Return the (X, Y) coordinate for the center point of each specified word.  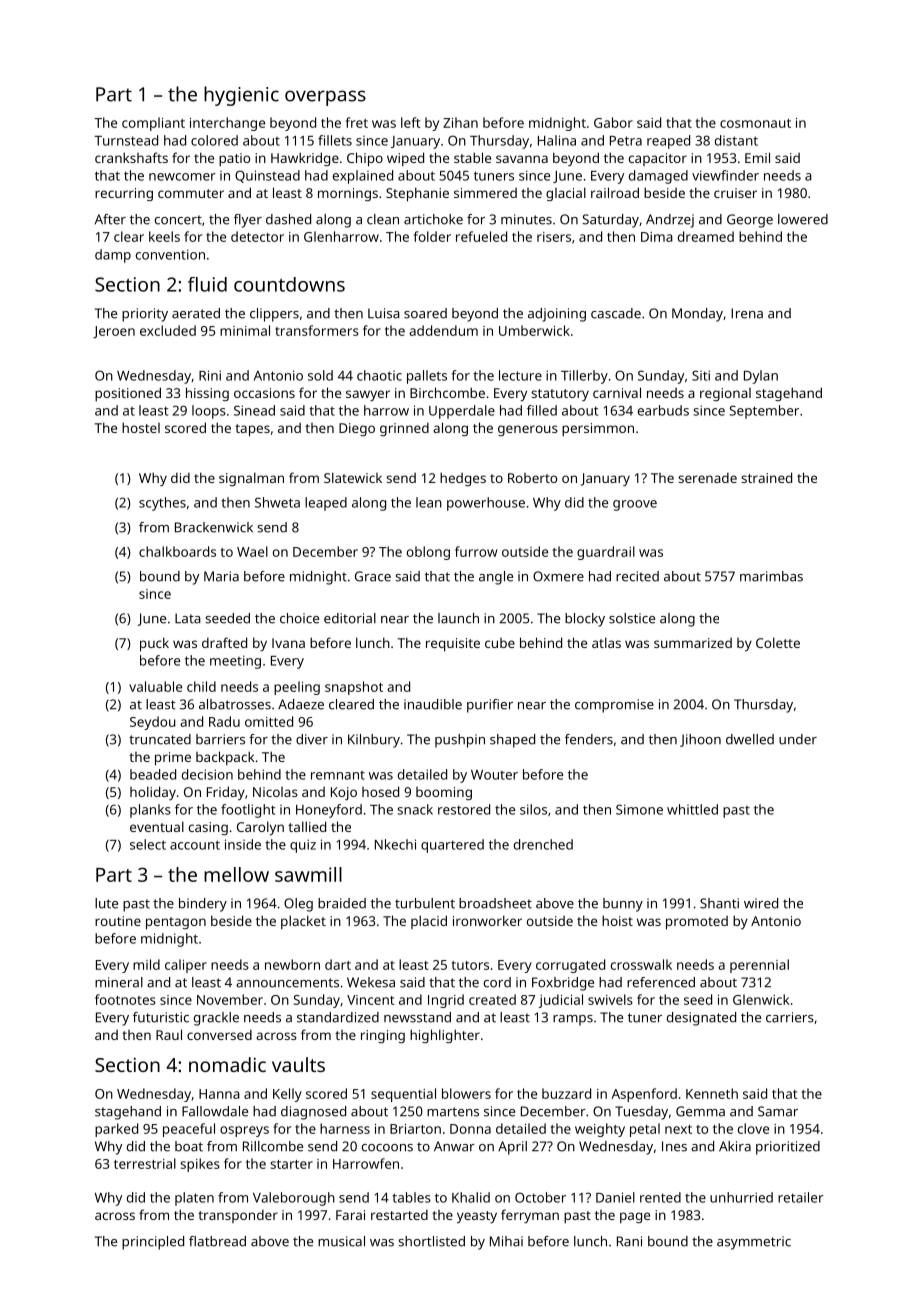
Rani (629, 1241)
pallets (427, 377)
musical (341, 1241)
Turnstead (126, 140)
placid (429, 922)
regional (725, 394)
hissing (207, 394)
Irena (747, 313)
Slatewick (353, 477)
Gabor (613, 122)
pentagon (176, 923)
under (798, 739)
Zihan (460, 122)
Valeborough (294, 1199)
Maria (221, 576)
